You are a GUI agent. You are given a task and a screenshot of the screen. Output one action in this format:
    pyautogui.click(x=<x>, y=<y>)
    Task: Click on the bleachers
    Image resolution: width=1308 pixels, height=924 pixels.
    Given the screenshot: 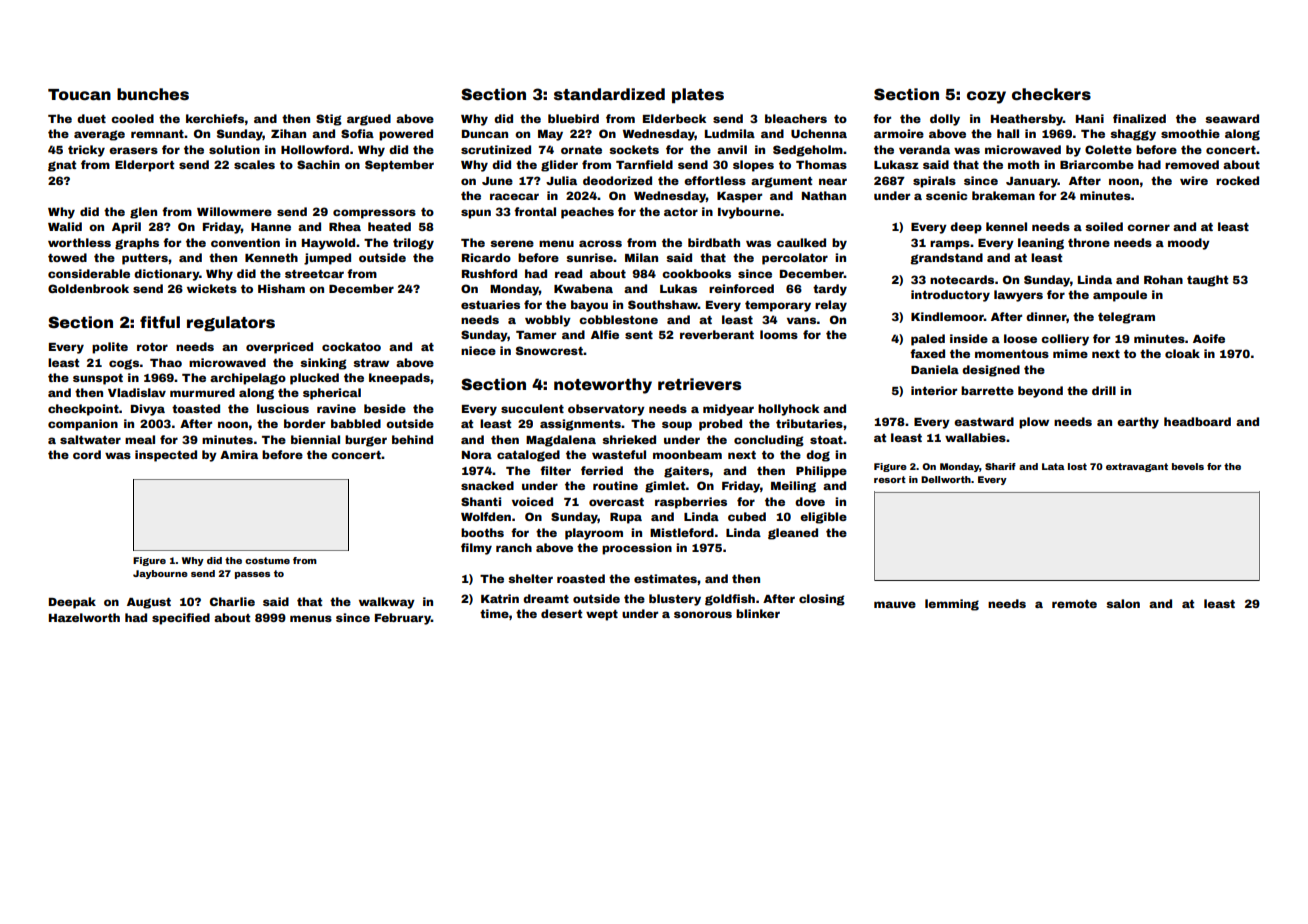 What is the action you would take?
    pyautogui.click(x=796, y=118)
